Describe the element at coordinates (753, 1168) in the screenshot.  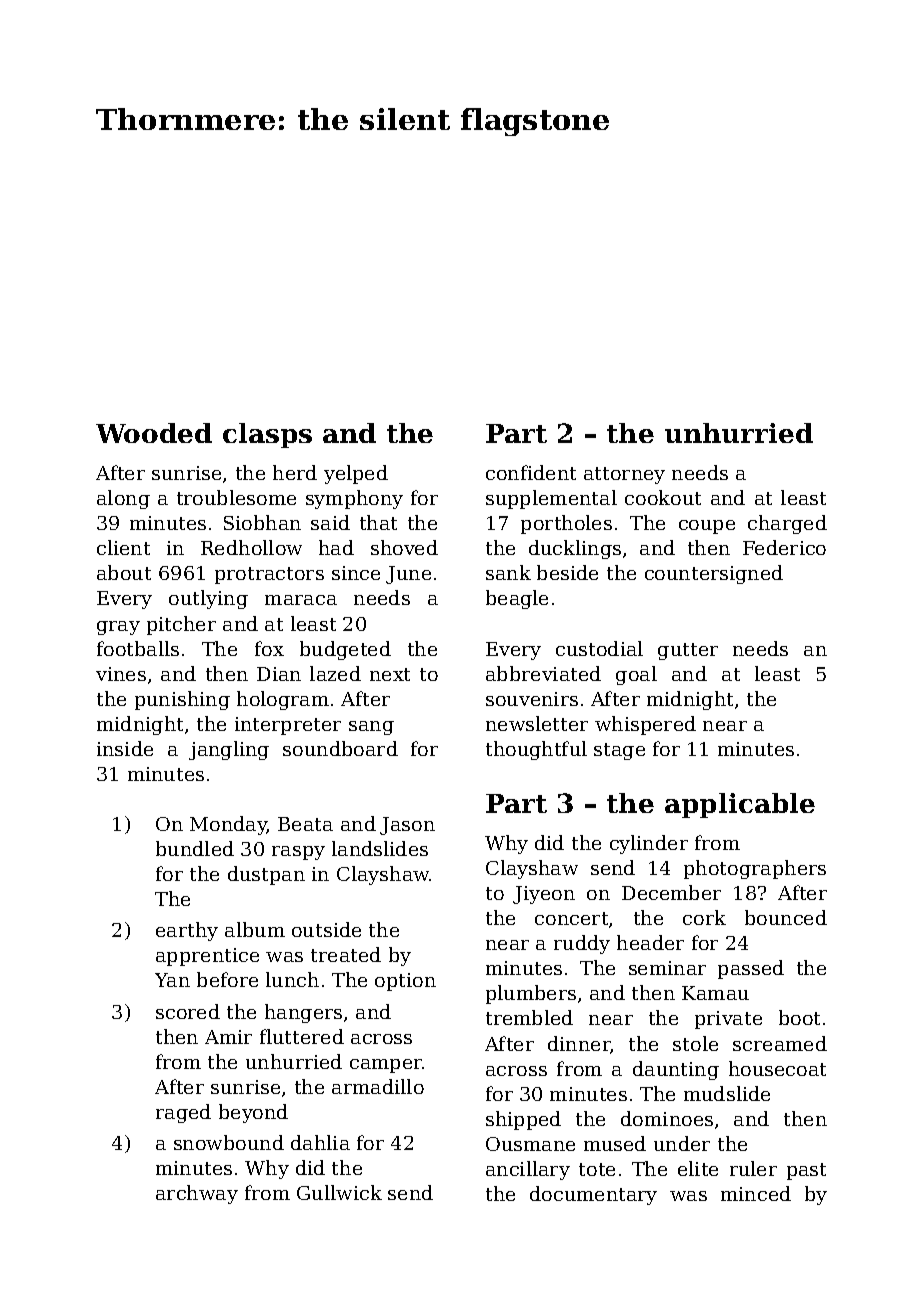
I see `ruler` at that location.
